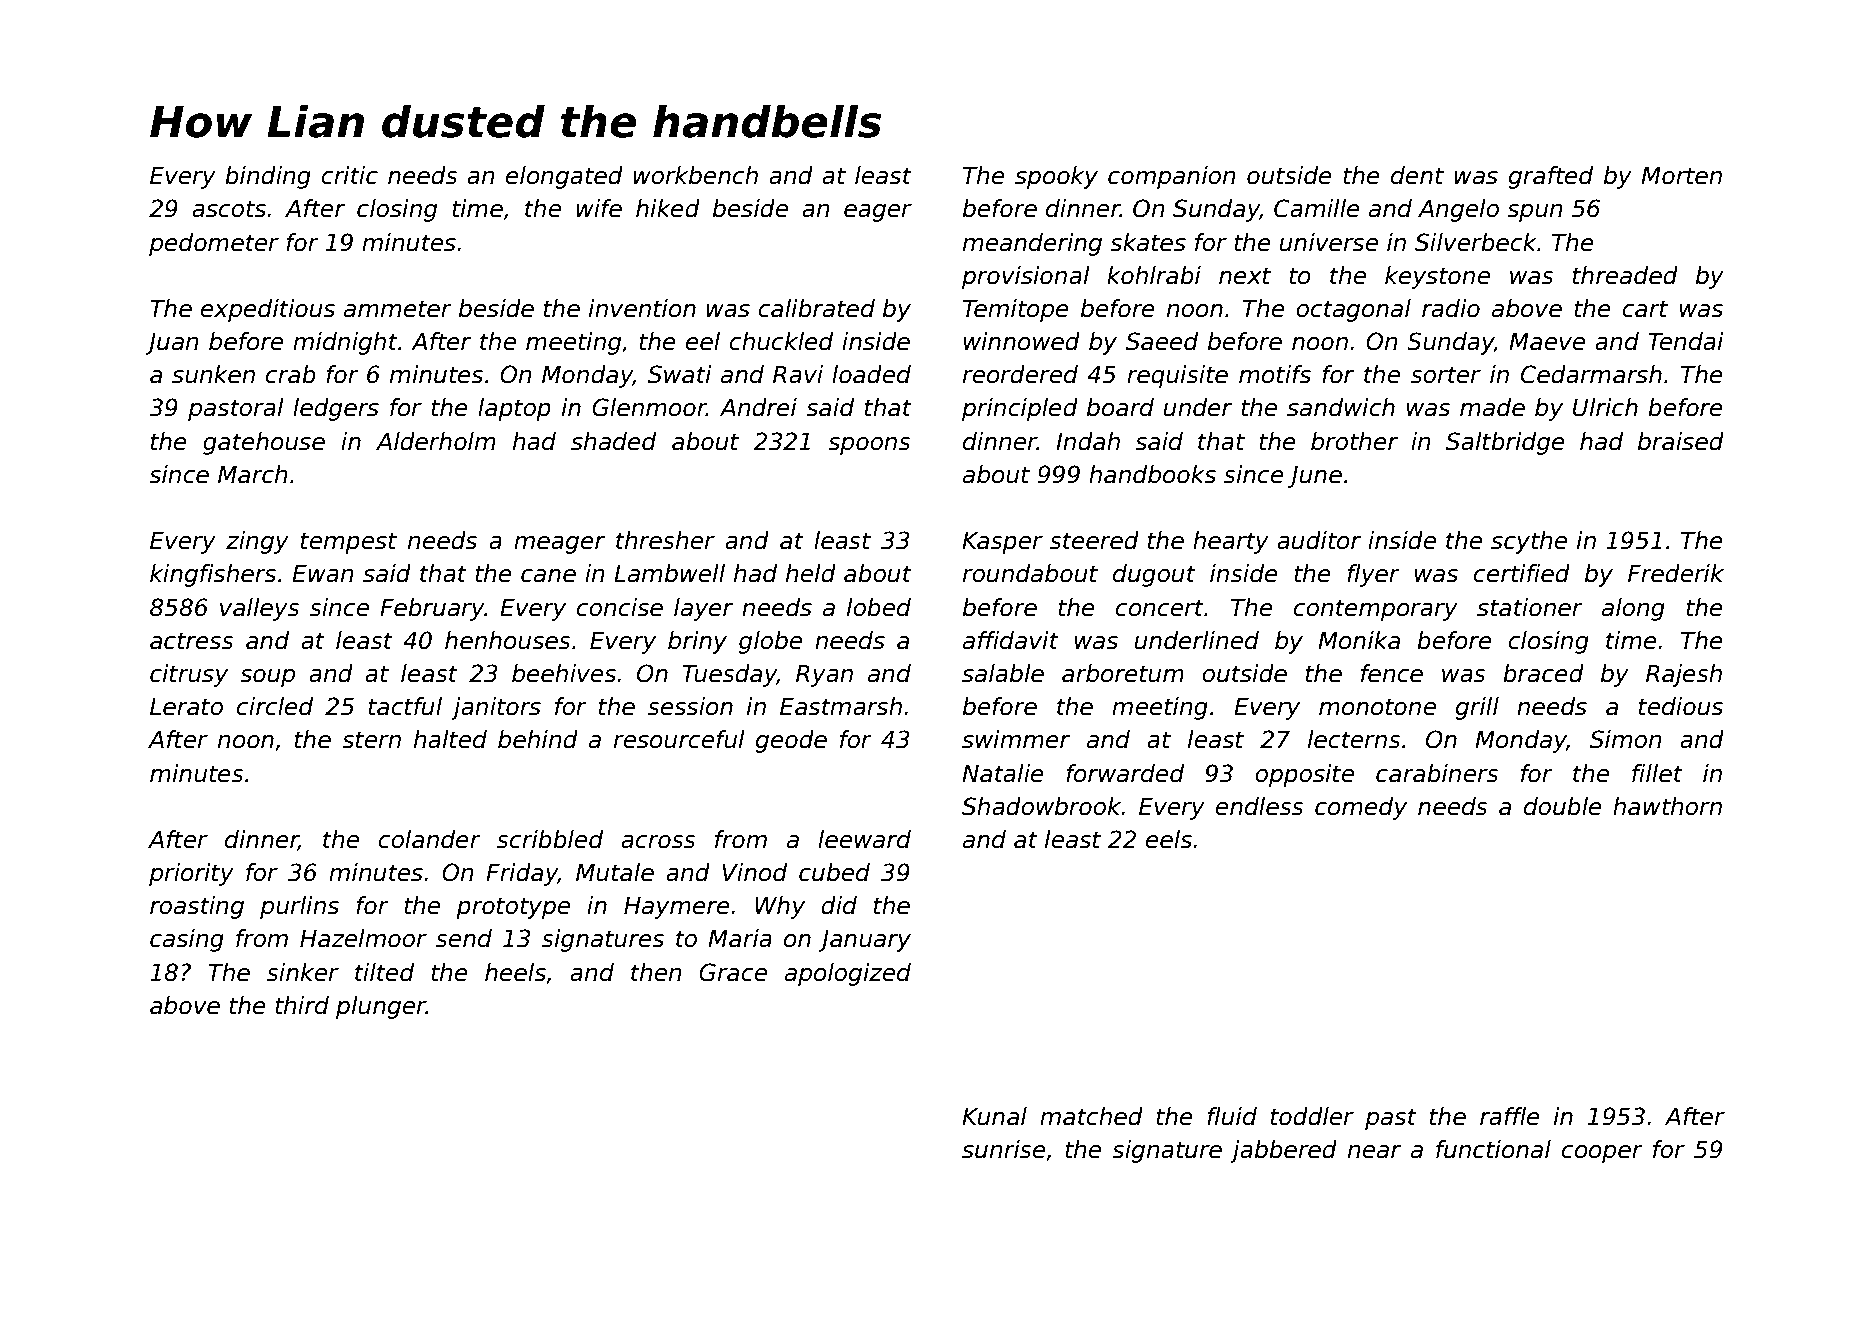  What do you see at coordinates (680, 374) in the screenshot?
I see `Swati` at bounding box center [680, 374].
